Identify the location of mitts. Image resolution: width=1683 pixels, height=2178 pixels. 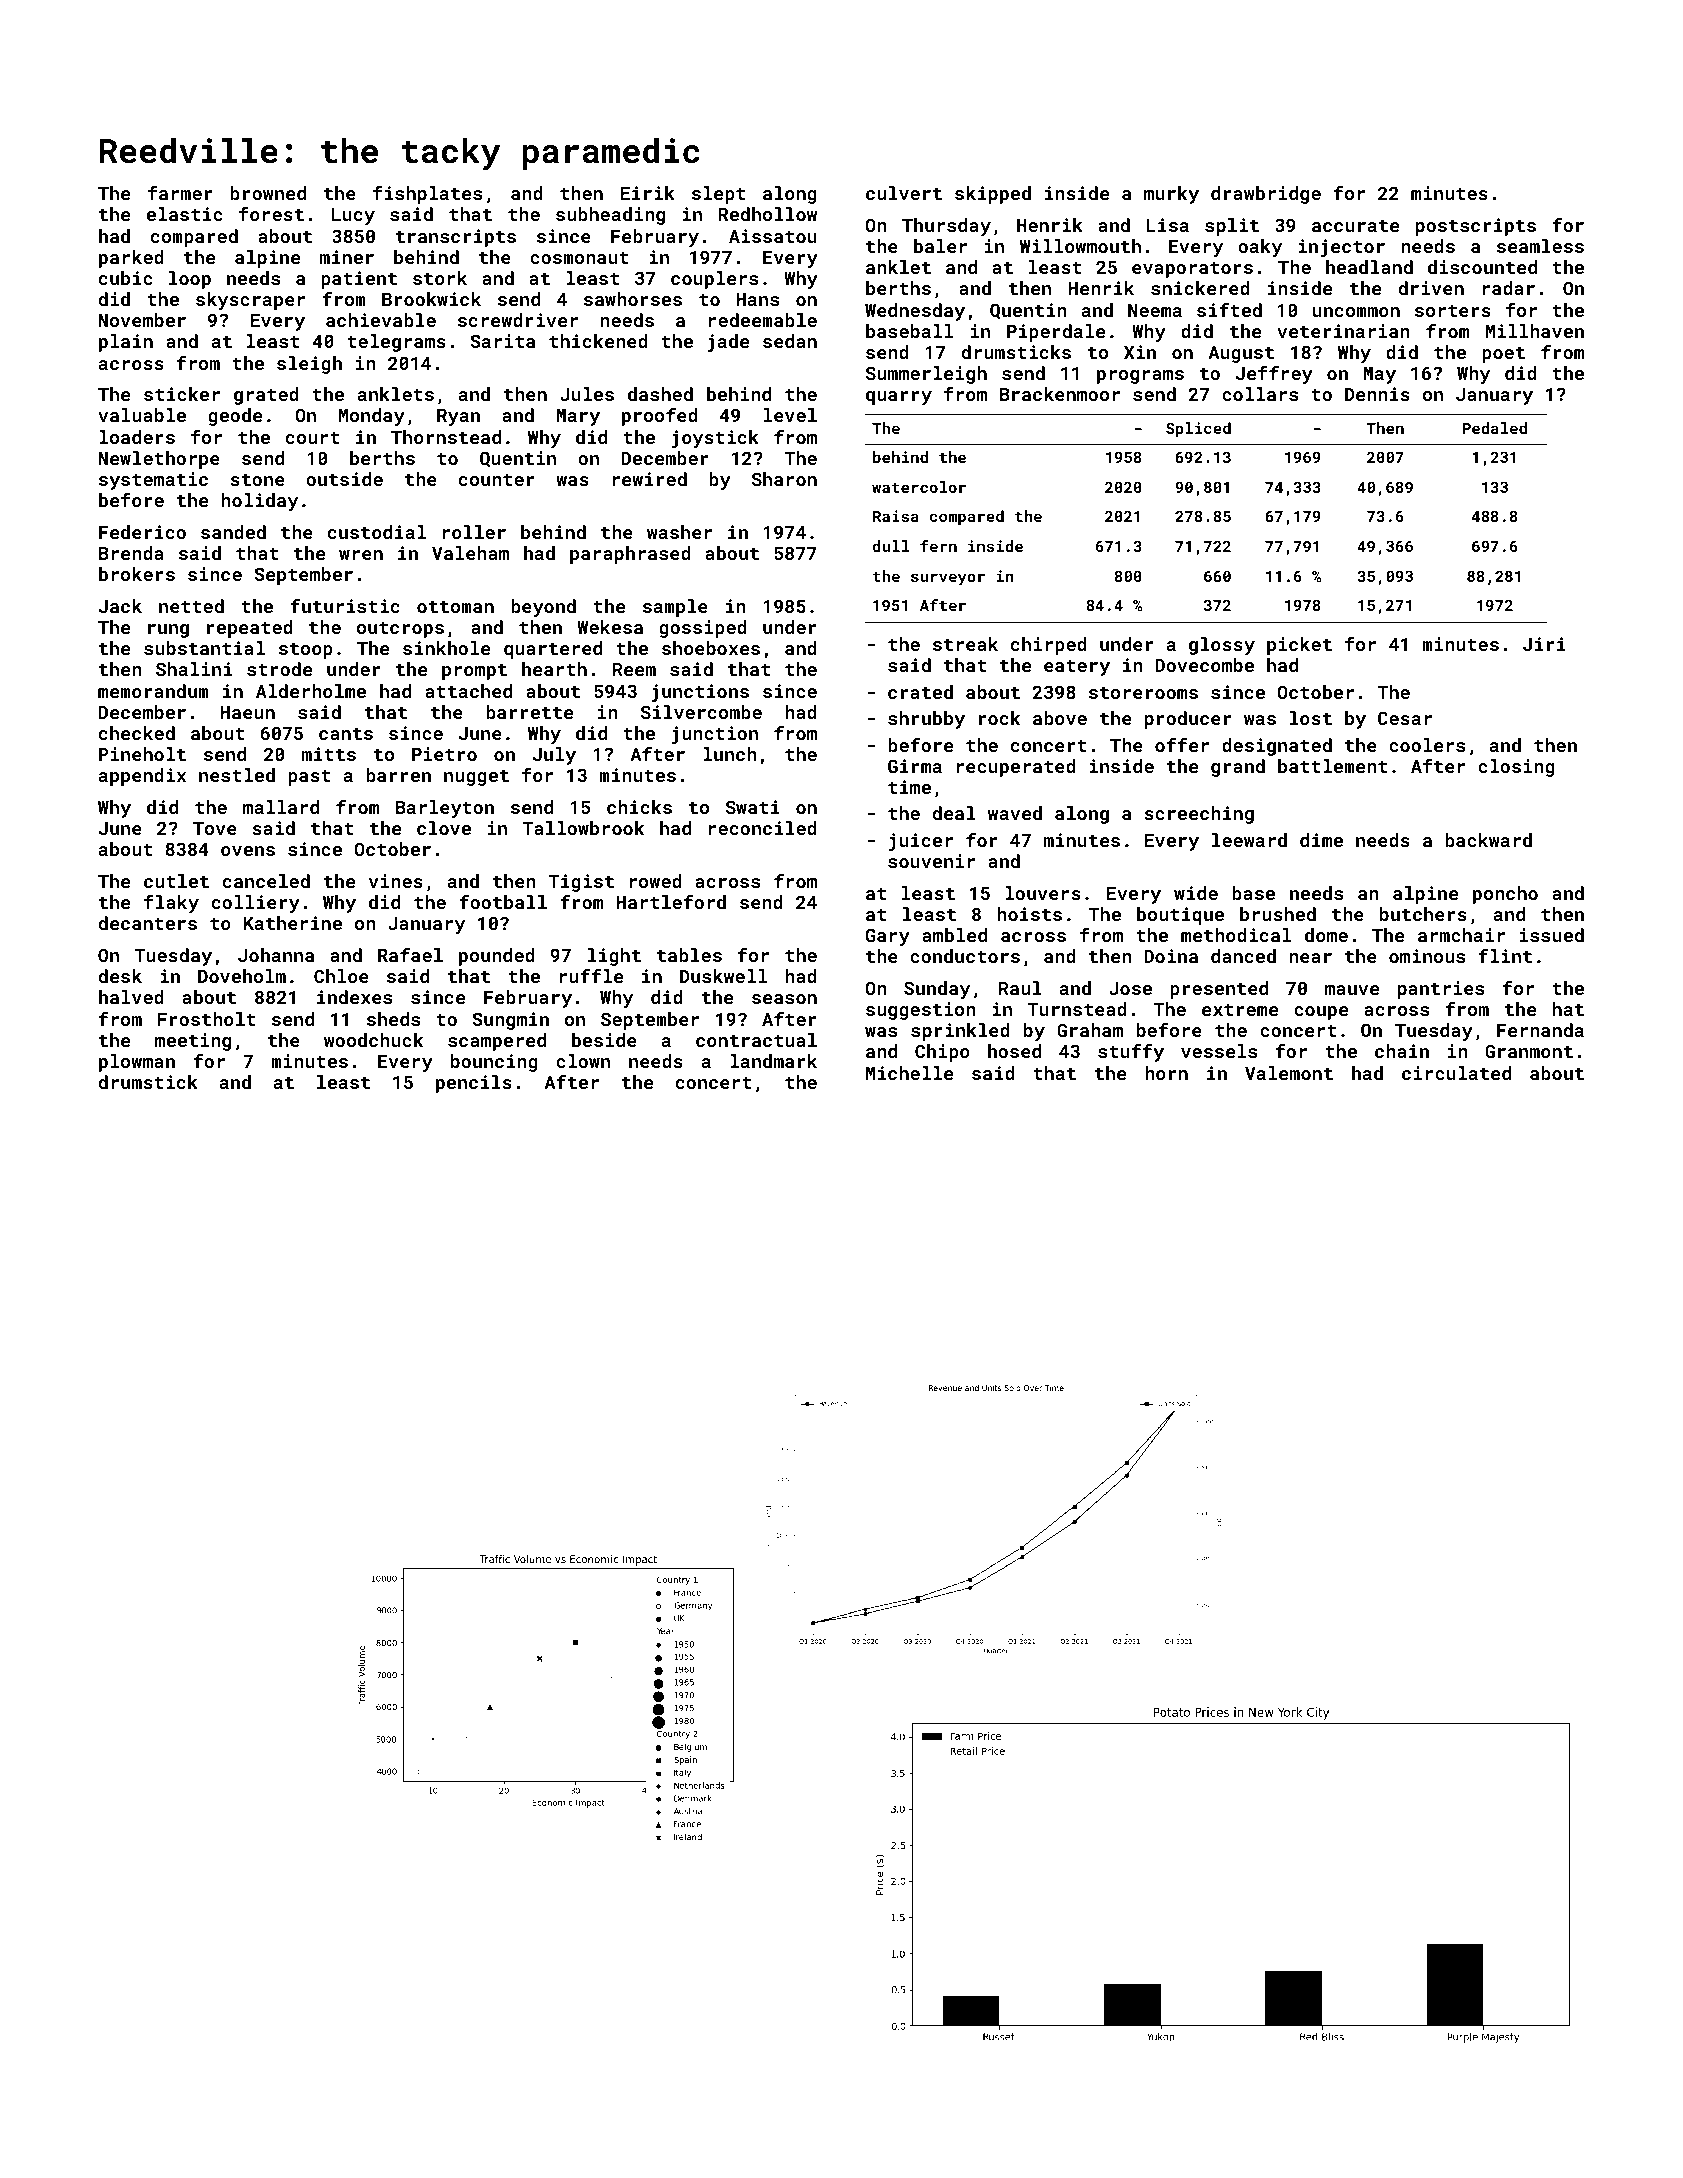
(329, 754).
